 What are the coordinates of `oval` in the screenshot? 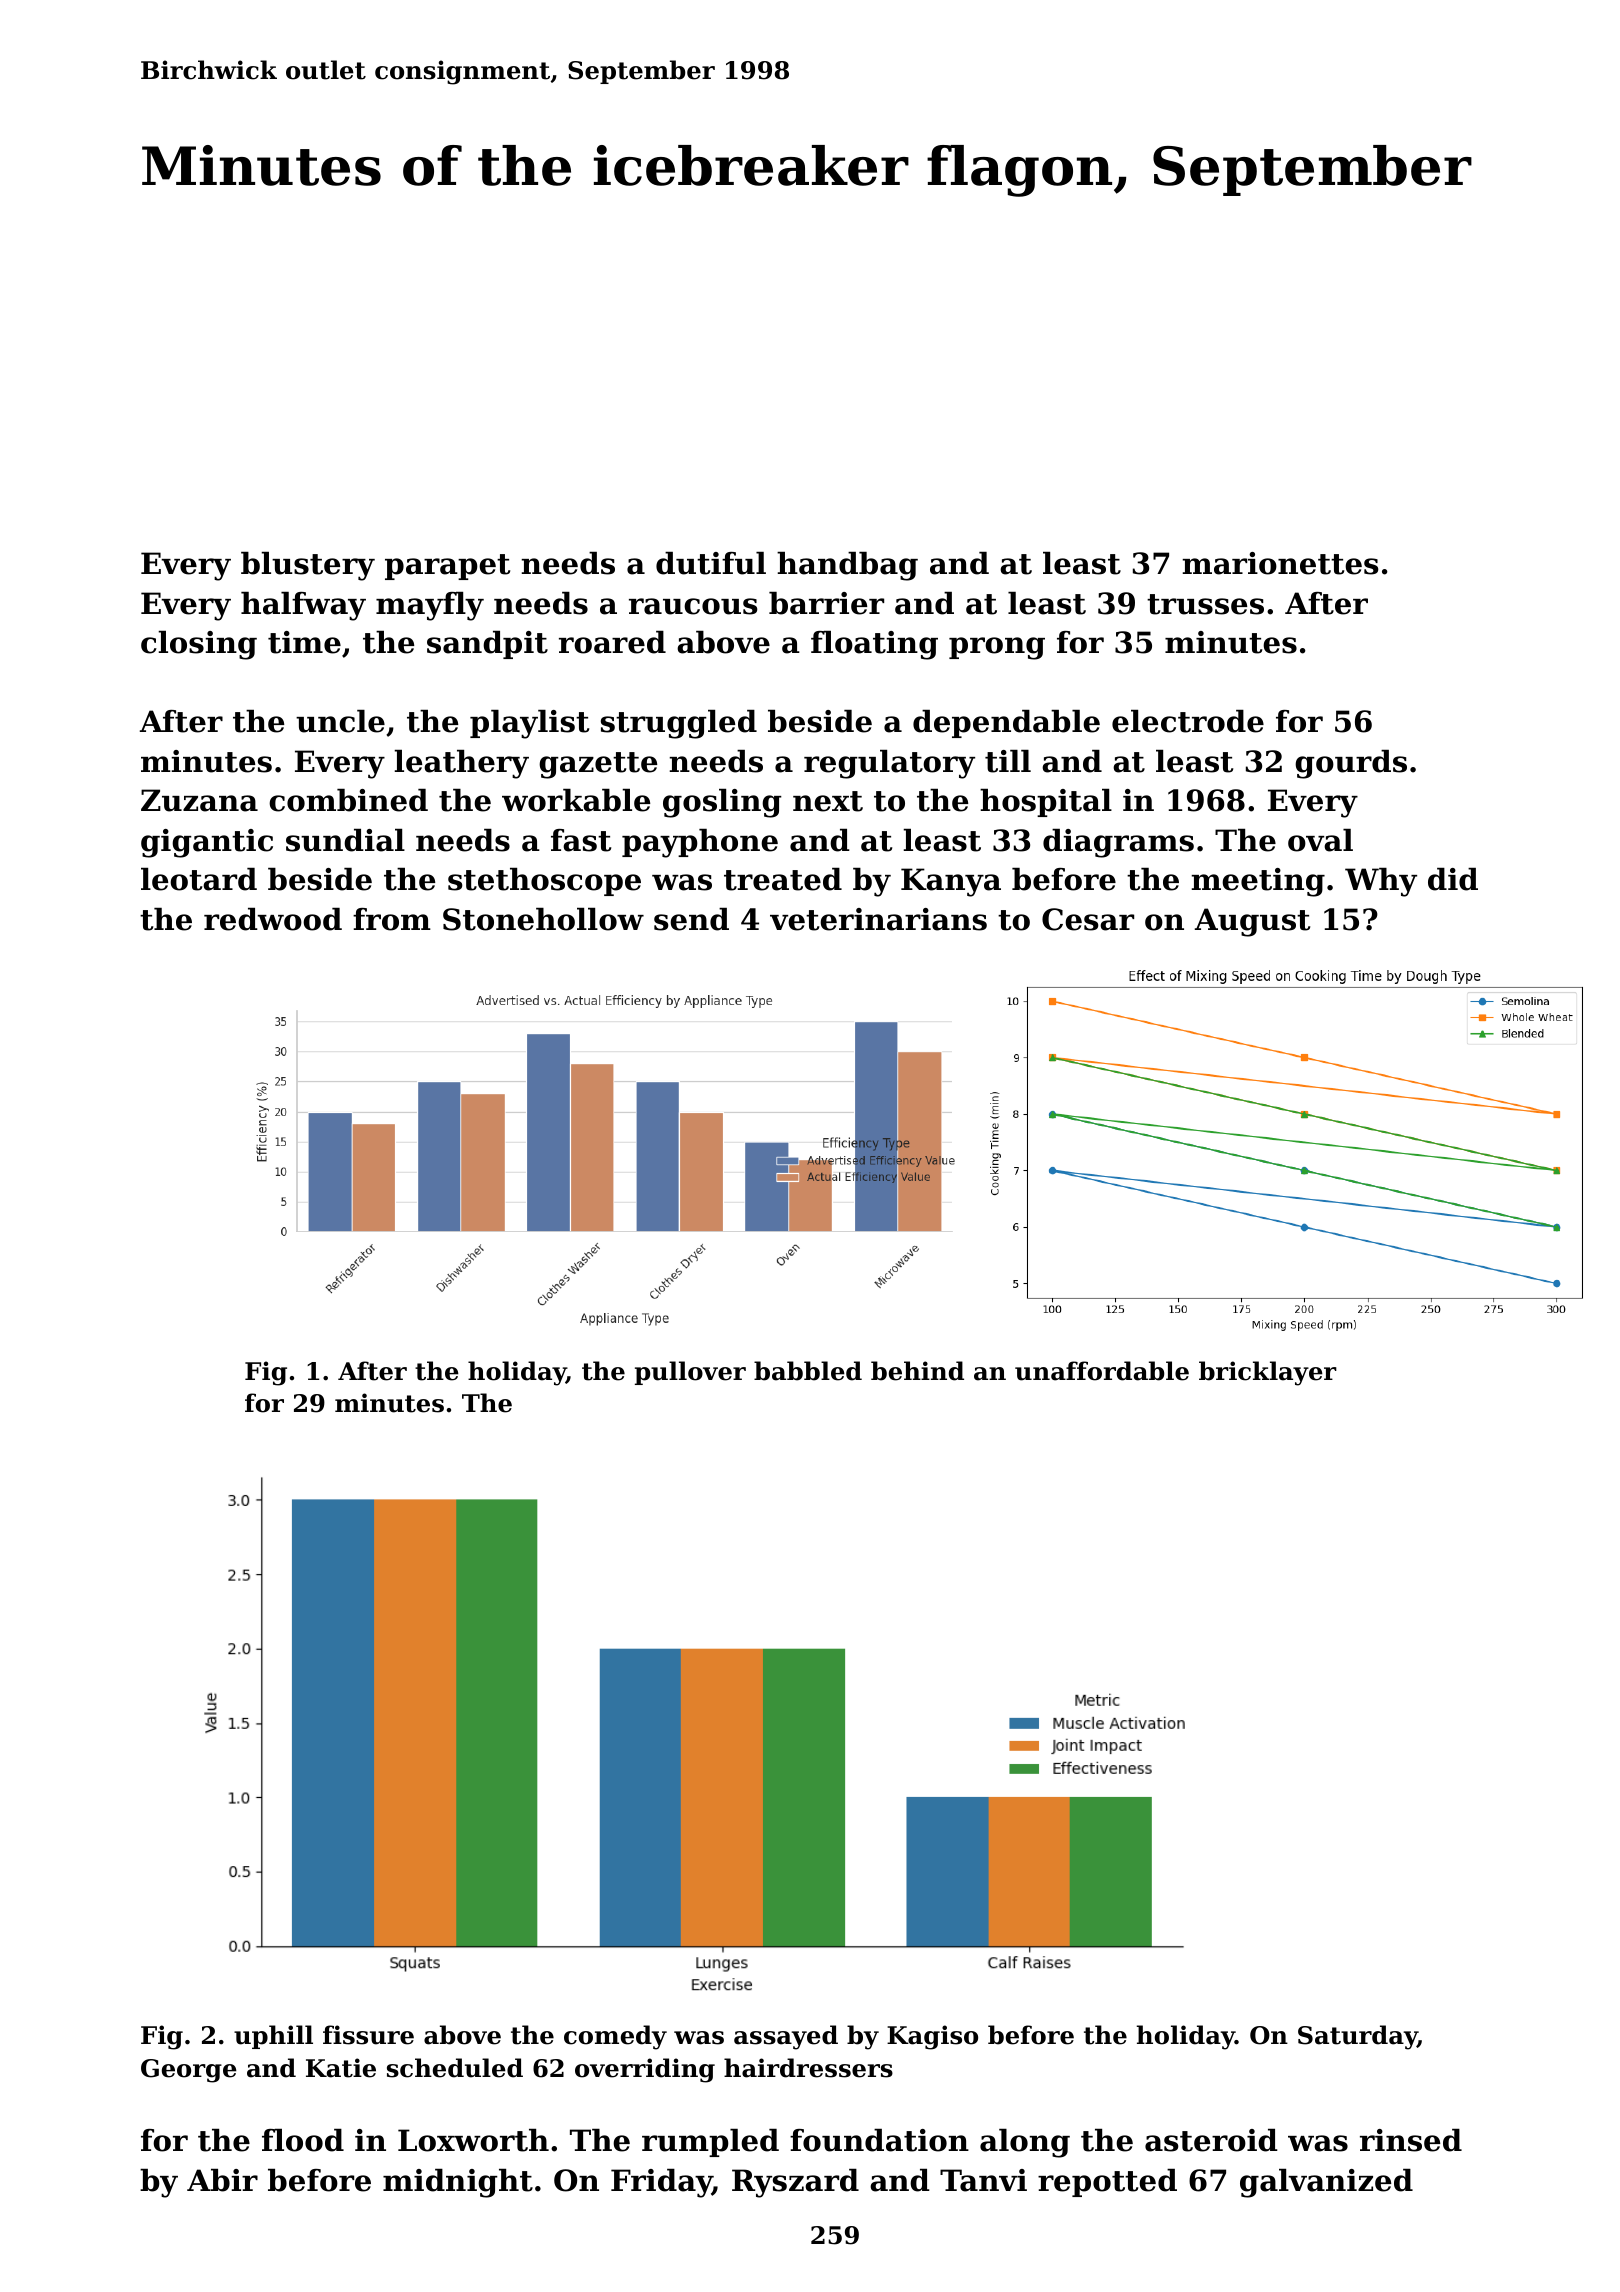 It's located at (1320, 840).
